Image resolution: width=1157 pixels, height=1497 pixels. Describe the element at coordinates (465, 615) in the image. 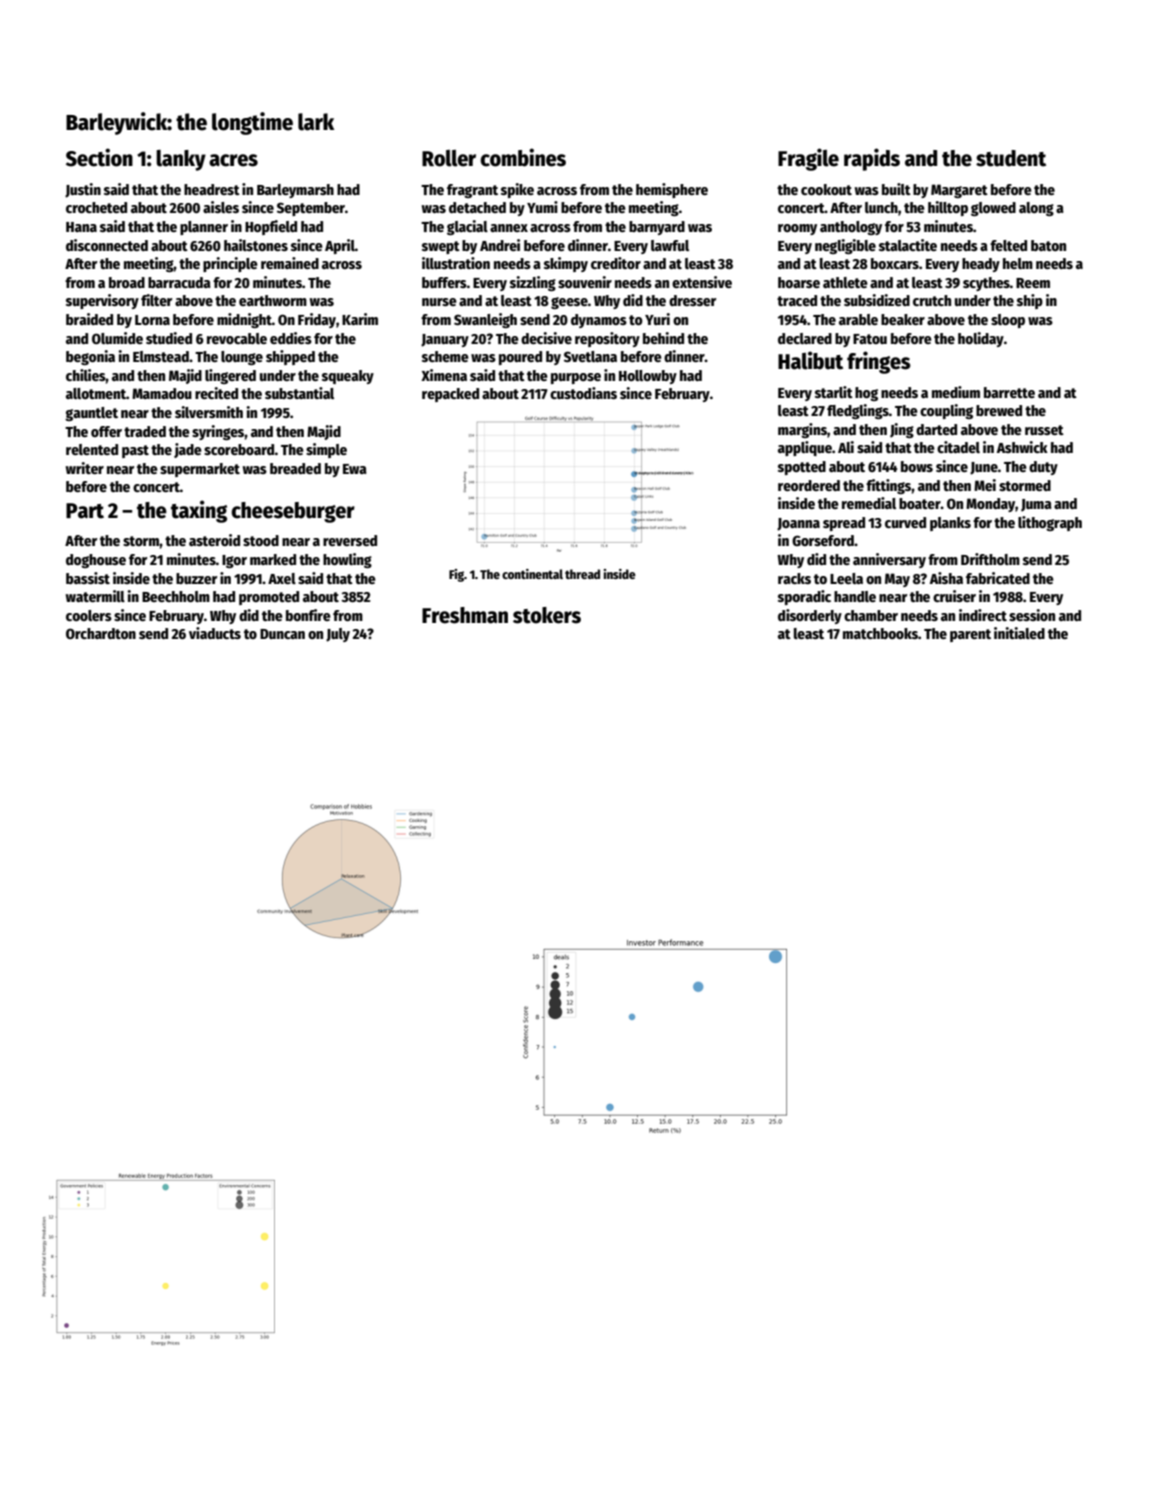

I see `Freshman` at that location.
